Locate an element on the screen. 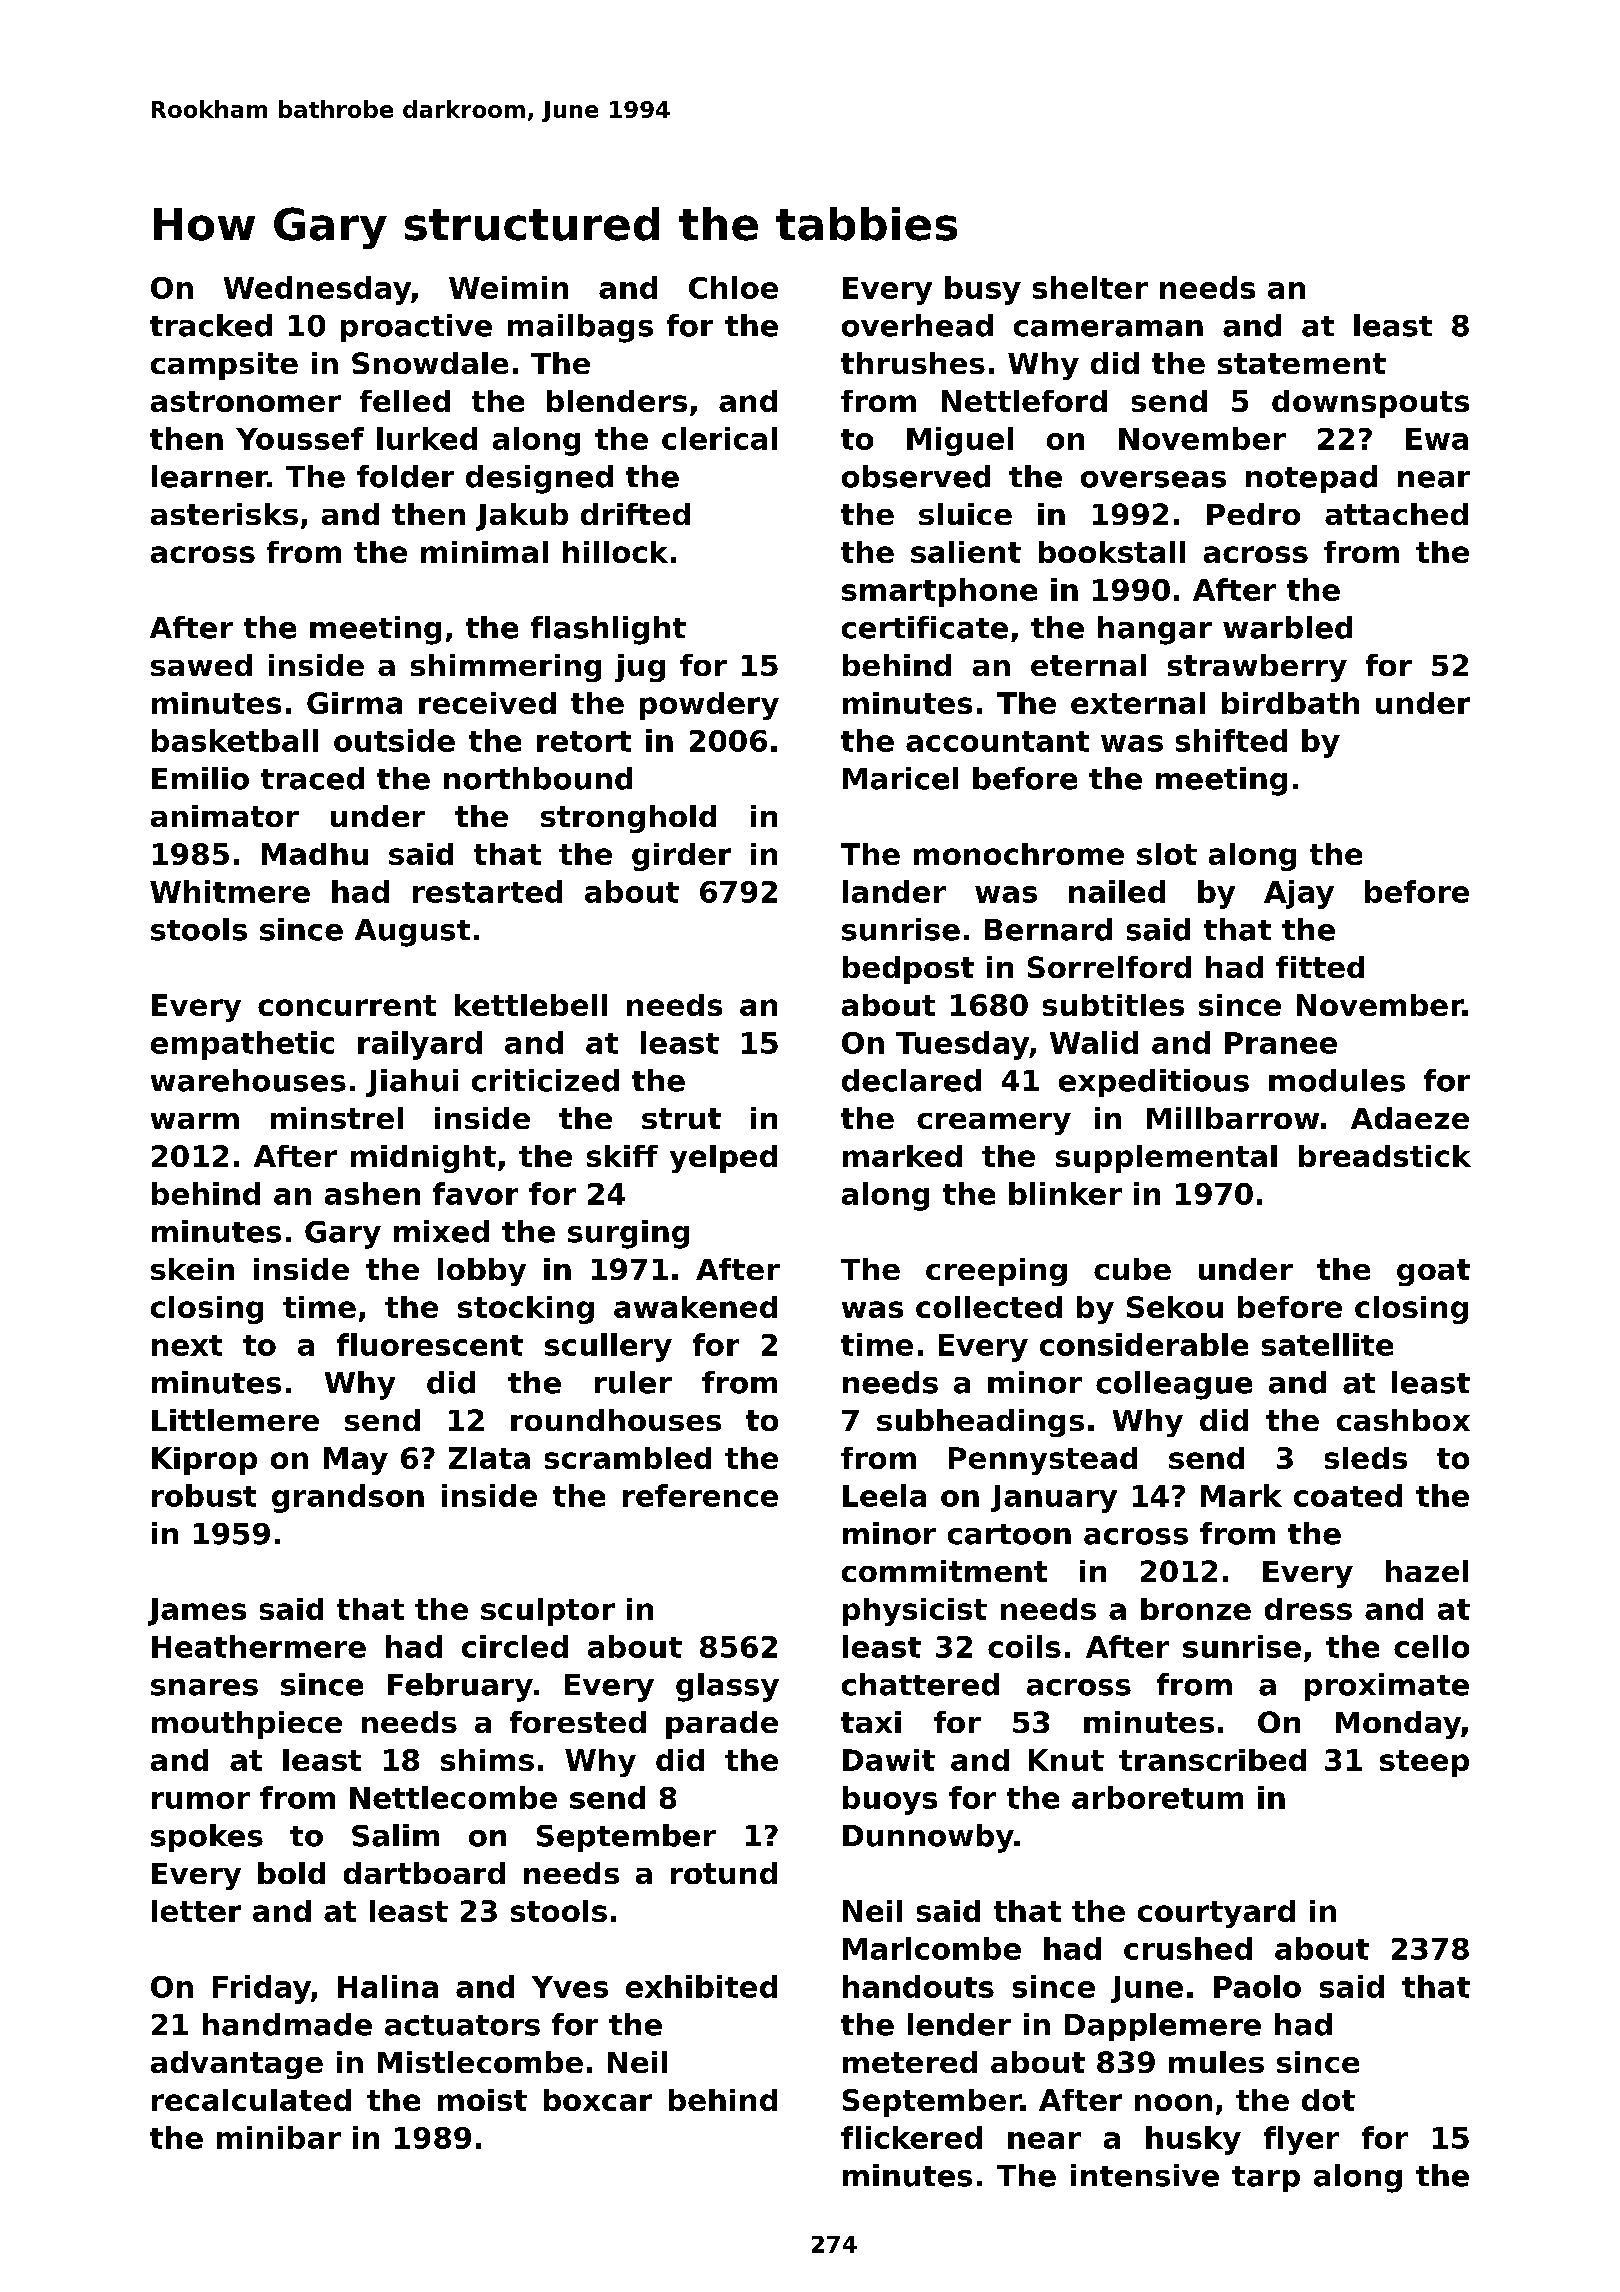 The image size is (1620, 2292). lander is located at coordinates (894, 891).
